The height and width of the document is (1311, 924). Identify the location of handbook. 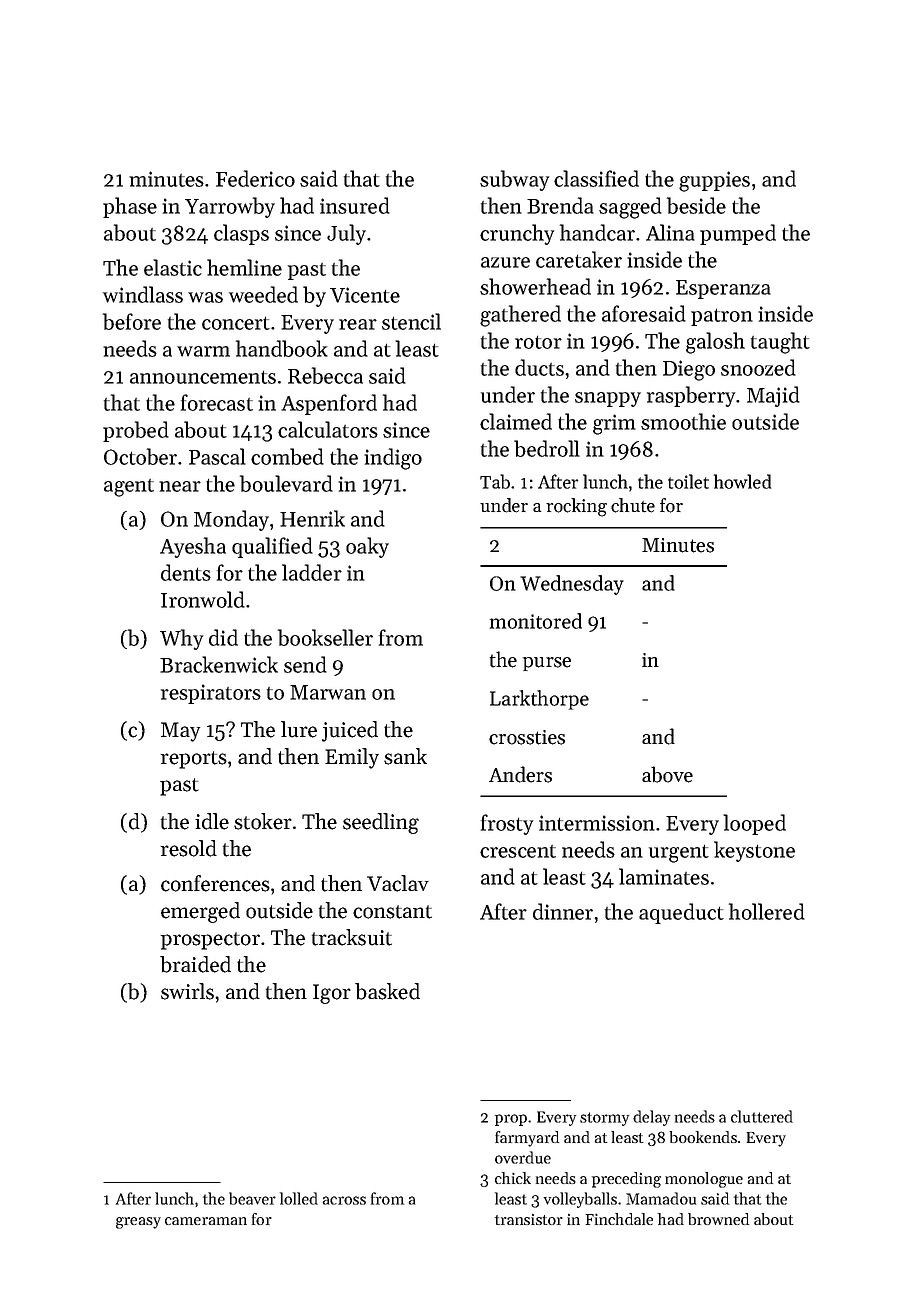
(282, 348).
